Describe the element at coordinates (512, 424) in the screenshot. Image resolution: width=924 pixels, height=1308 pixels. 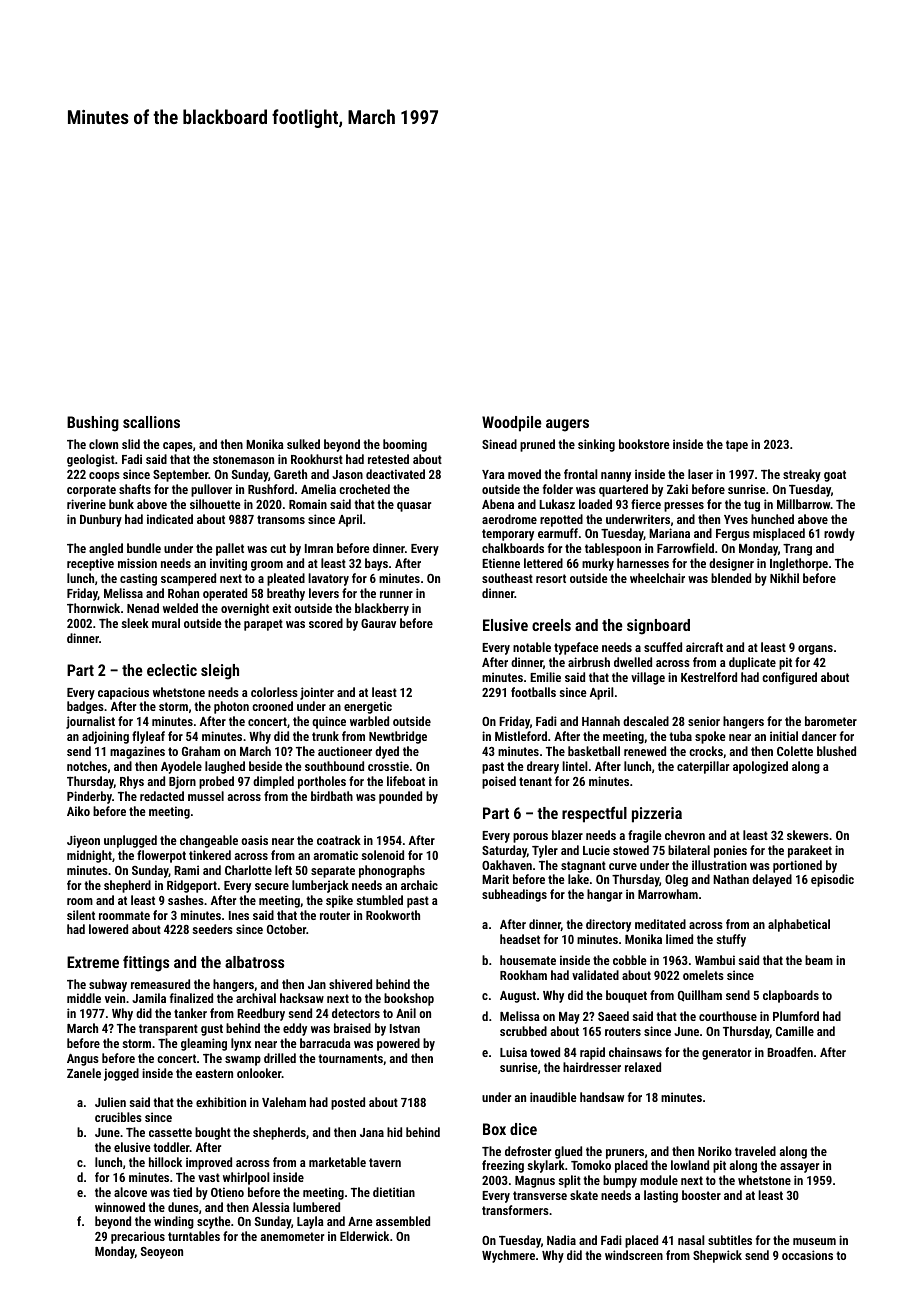
I see `Woodpile` at that location.
